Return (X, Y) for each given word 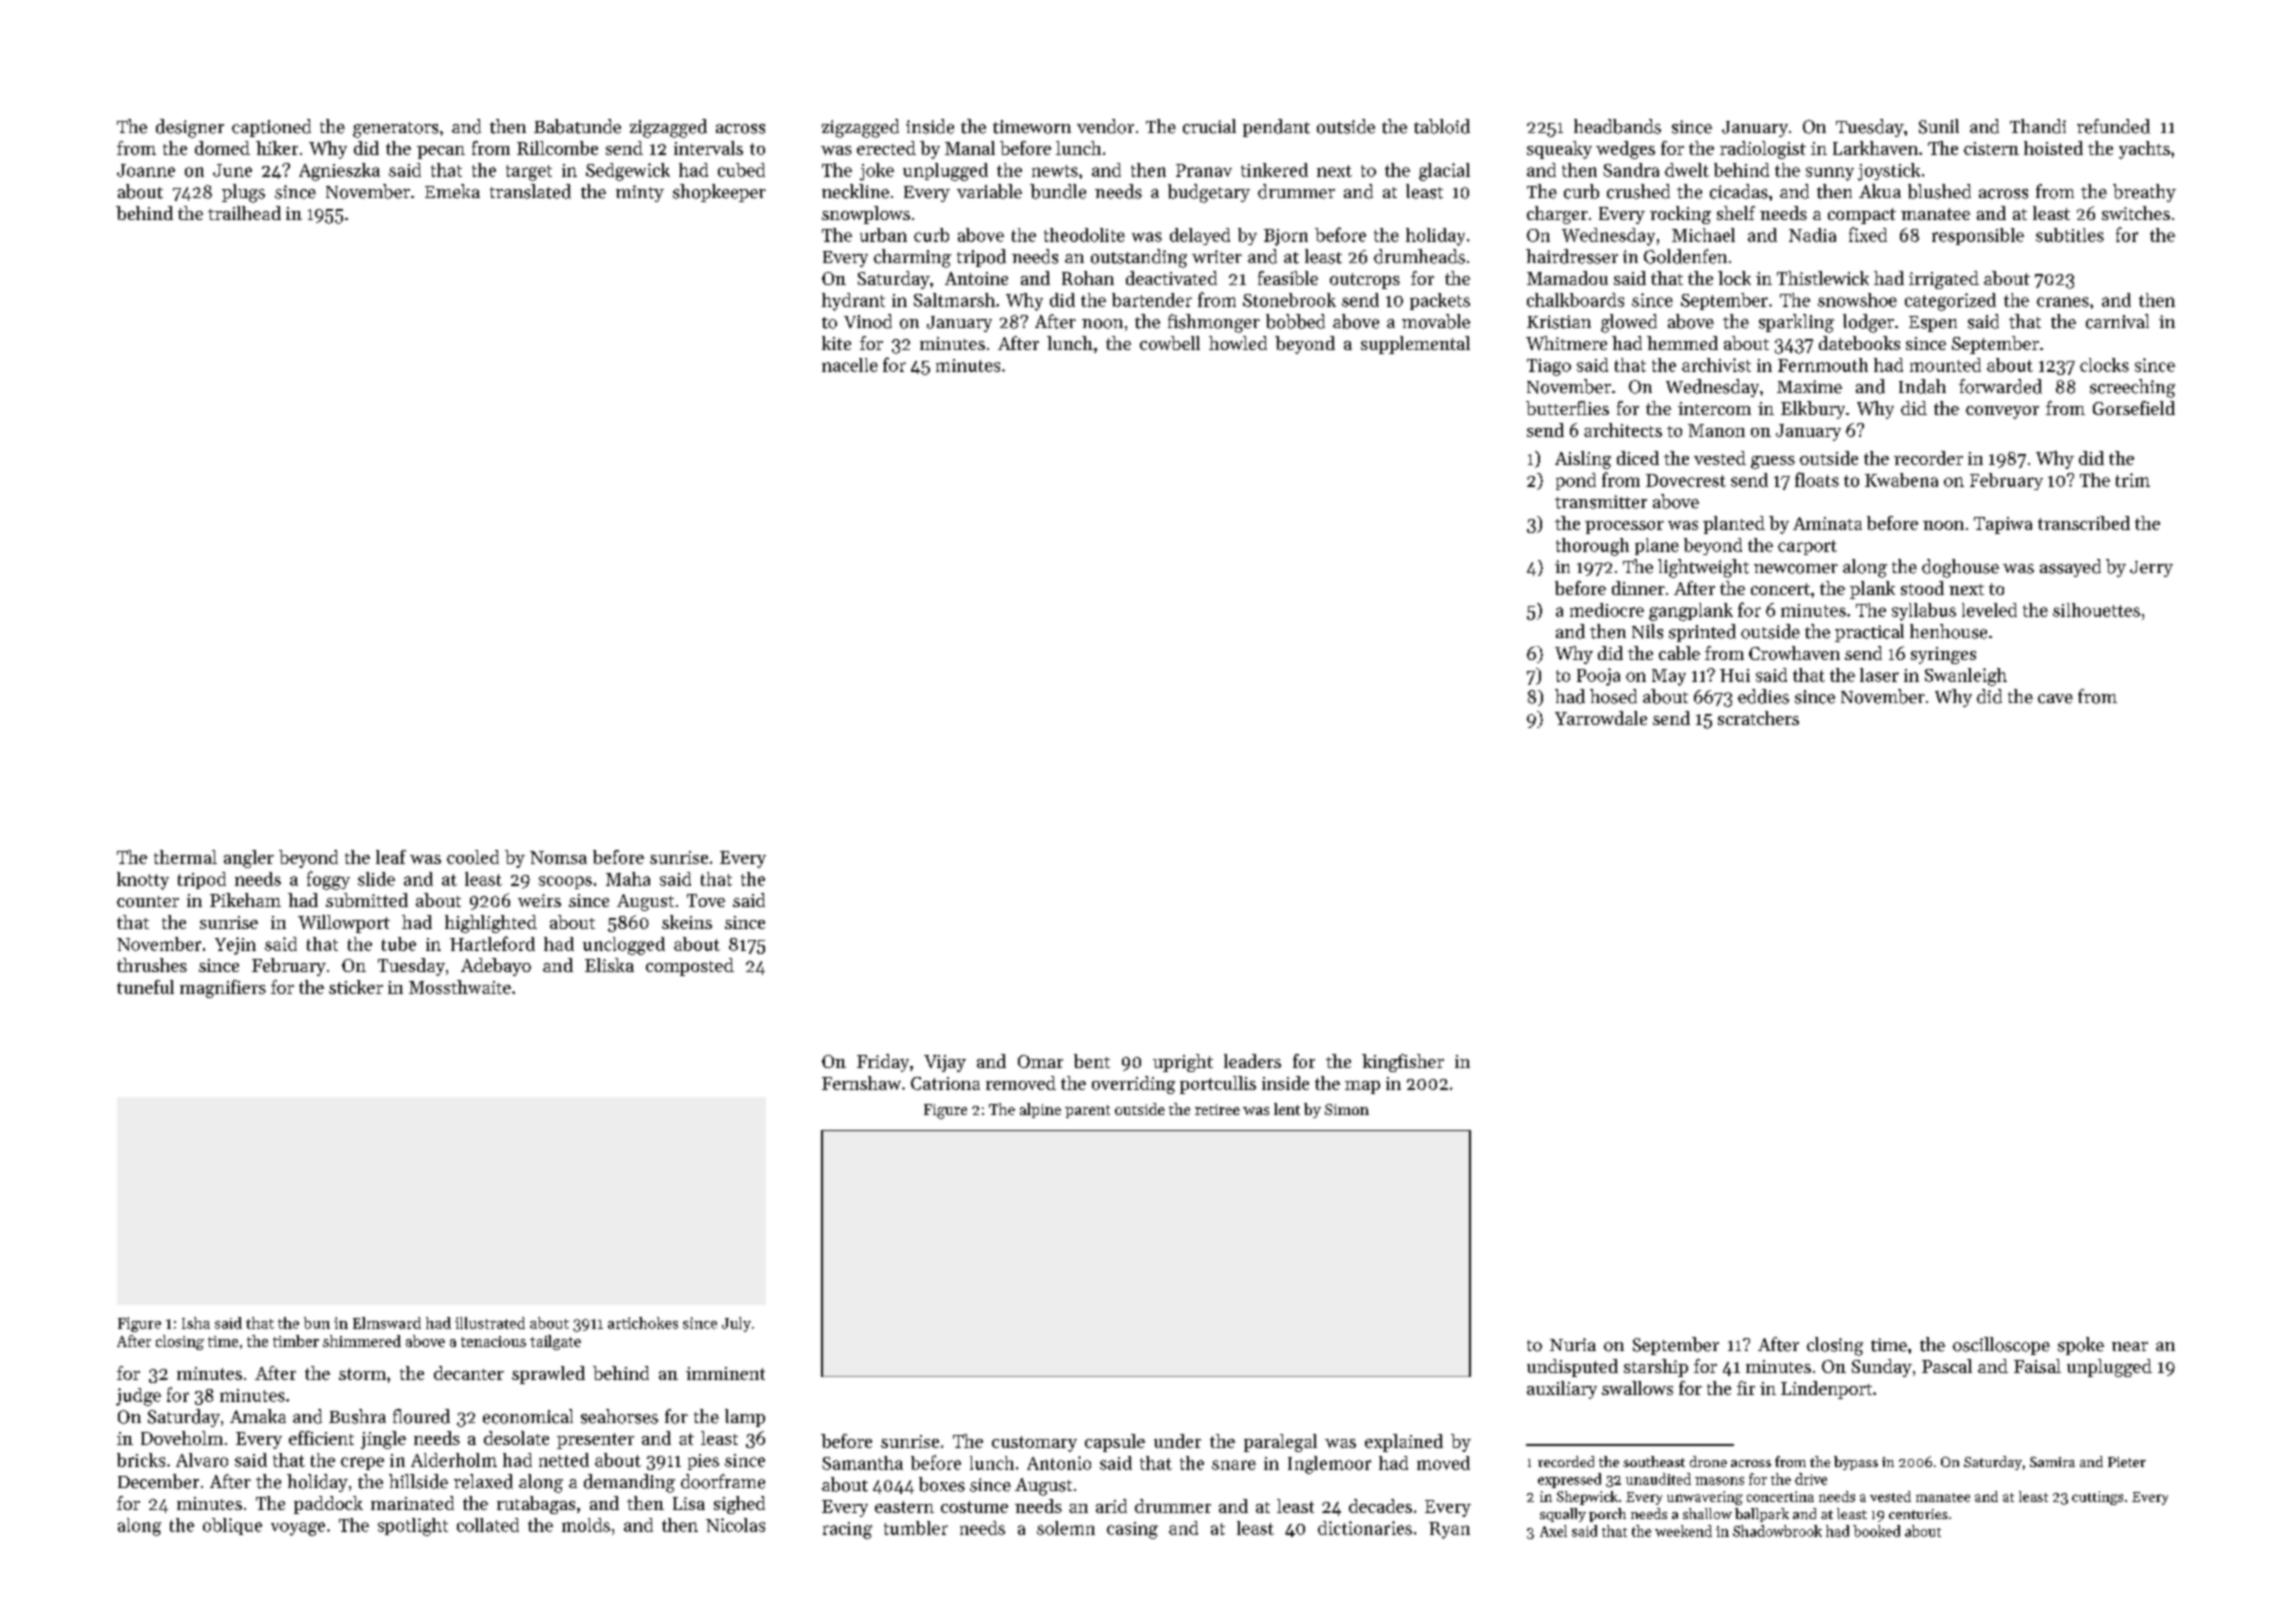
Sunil (1939, 126)
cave (2055, 699)
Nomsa (558, 857)
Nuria (1573, 1344)
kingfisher (1403, 1063)
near (2130, 1347)
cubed (741, 170)
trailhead (244, 213)
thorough (1592, 547)
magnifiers (223, 989)
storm (362, 1374)
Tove (706, 900)
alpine (1040, 1110)
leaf (391, 857)
